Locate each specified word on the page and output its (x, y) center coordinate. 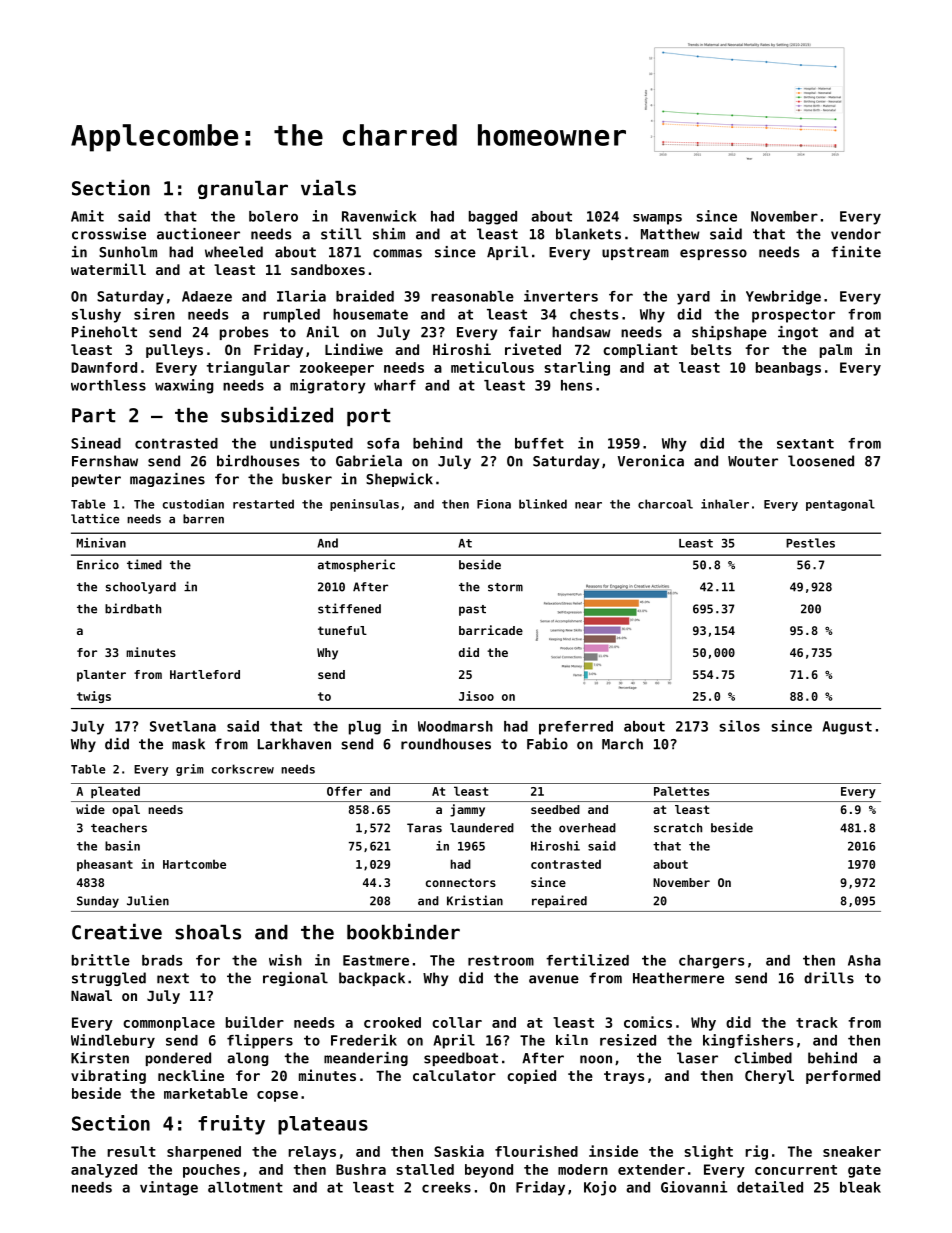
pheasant (105, 865)
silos (740, 726)
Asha (864, 960)
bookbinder (403, 931)
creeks (446, 1187)
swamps (657, 219)
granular (243, 190)
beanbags (788, 369)
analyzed (104, 1171)
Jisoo (476, 696)
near (588, 505)
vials (328, 187)
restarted (263, 504)
